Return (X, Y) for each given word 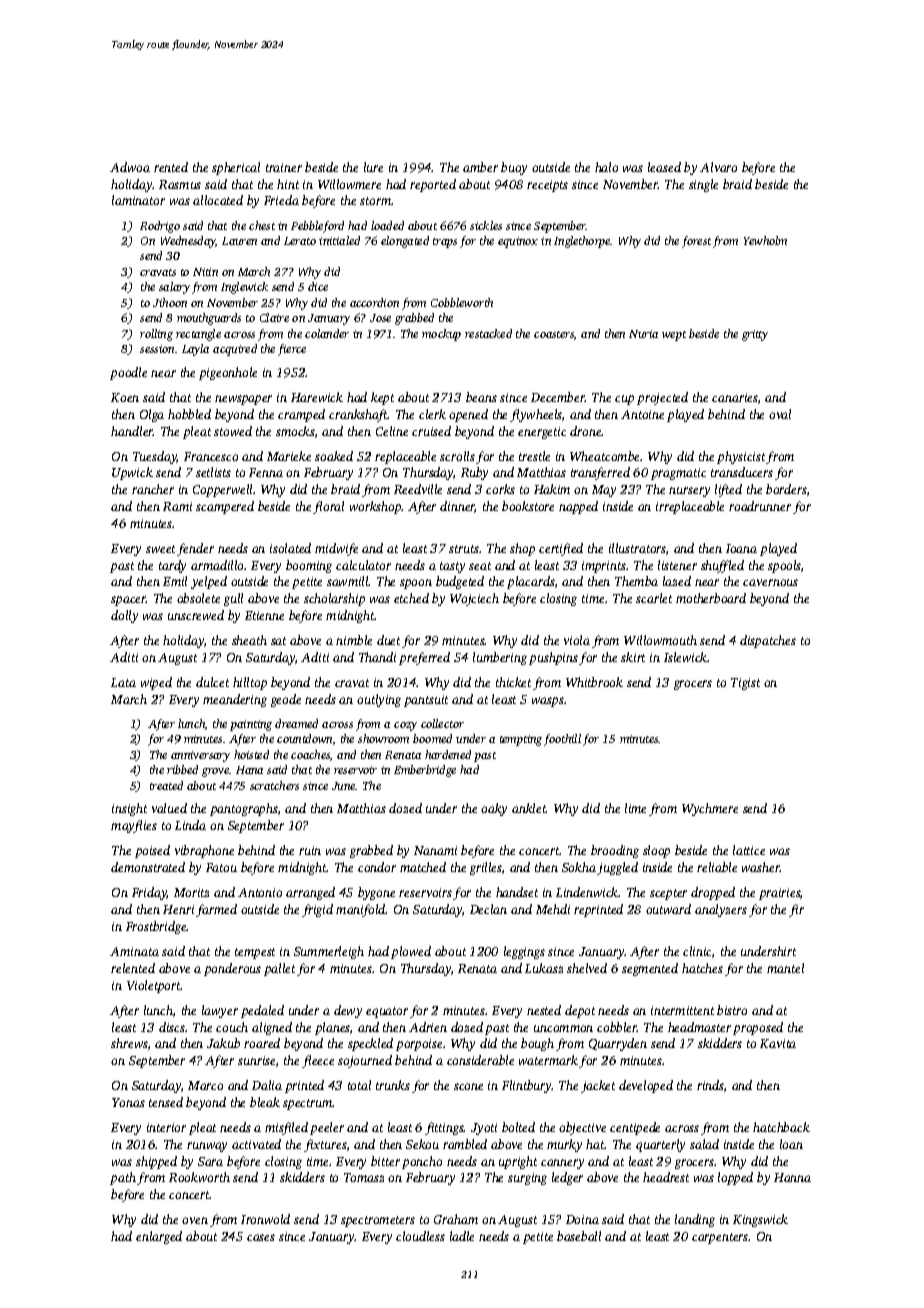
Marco (205, 1085)
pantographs (244, 809)
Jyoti (484, 1129)
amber (480, 167)
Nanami (435, 850)
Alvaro (718, 167)
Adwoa (130, 167)
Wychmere (710, 809)
